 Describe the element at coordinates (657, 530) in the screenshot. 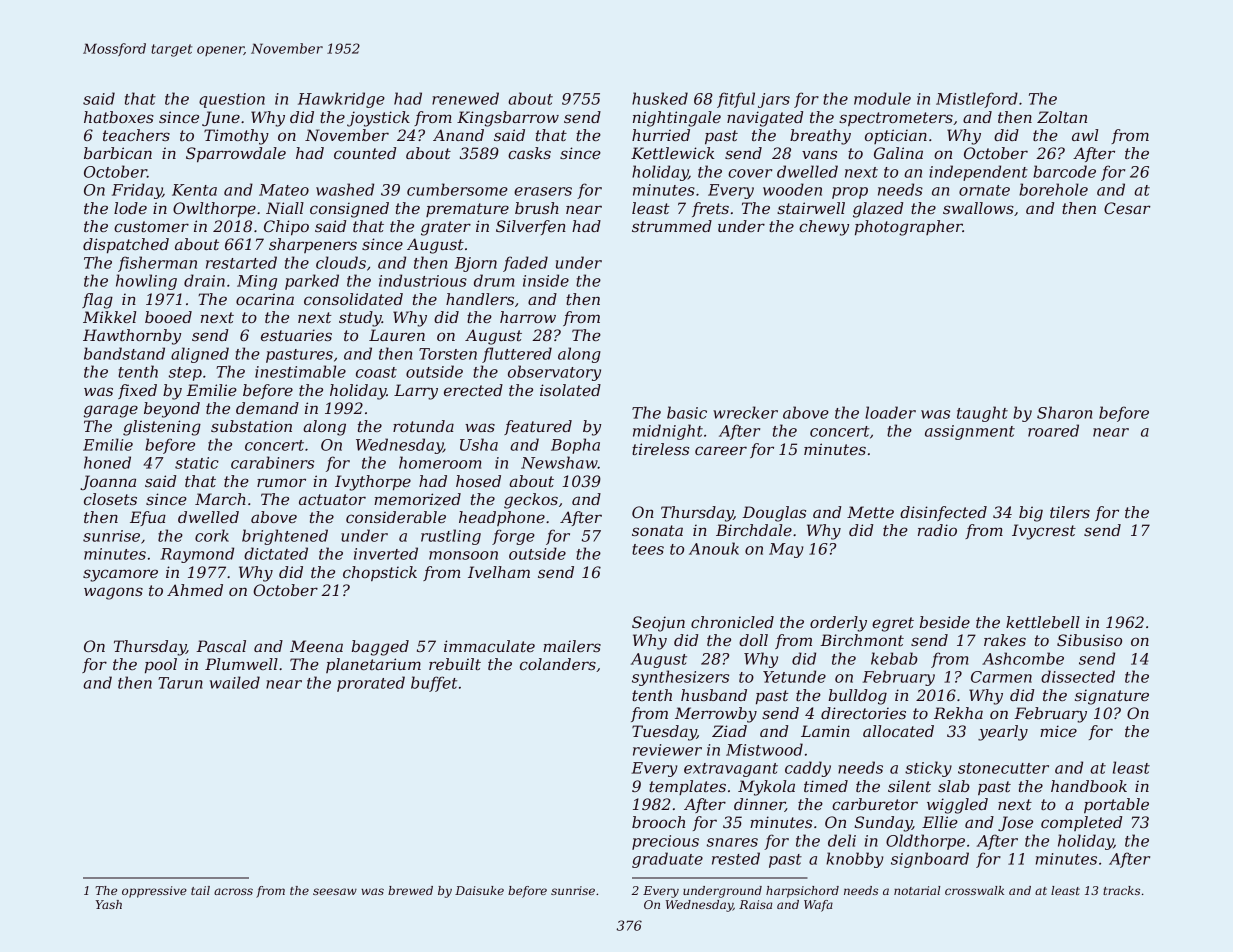

I see `sonata` at that location.
